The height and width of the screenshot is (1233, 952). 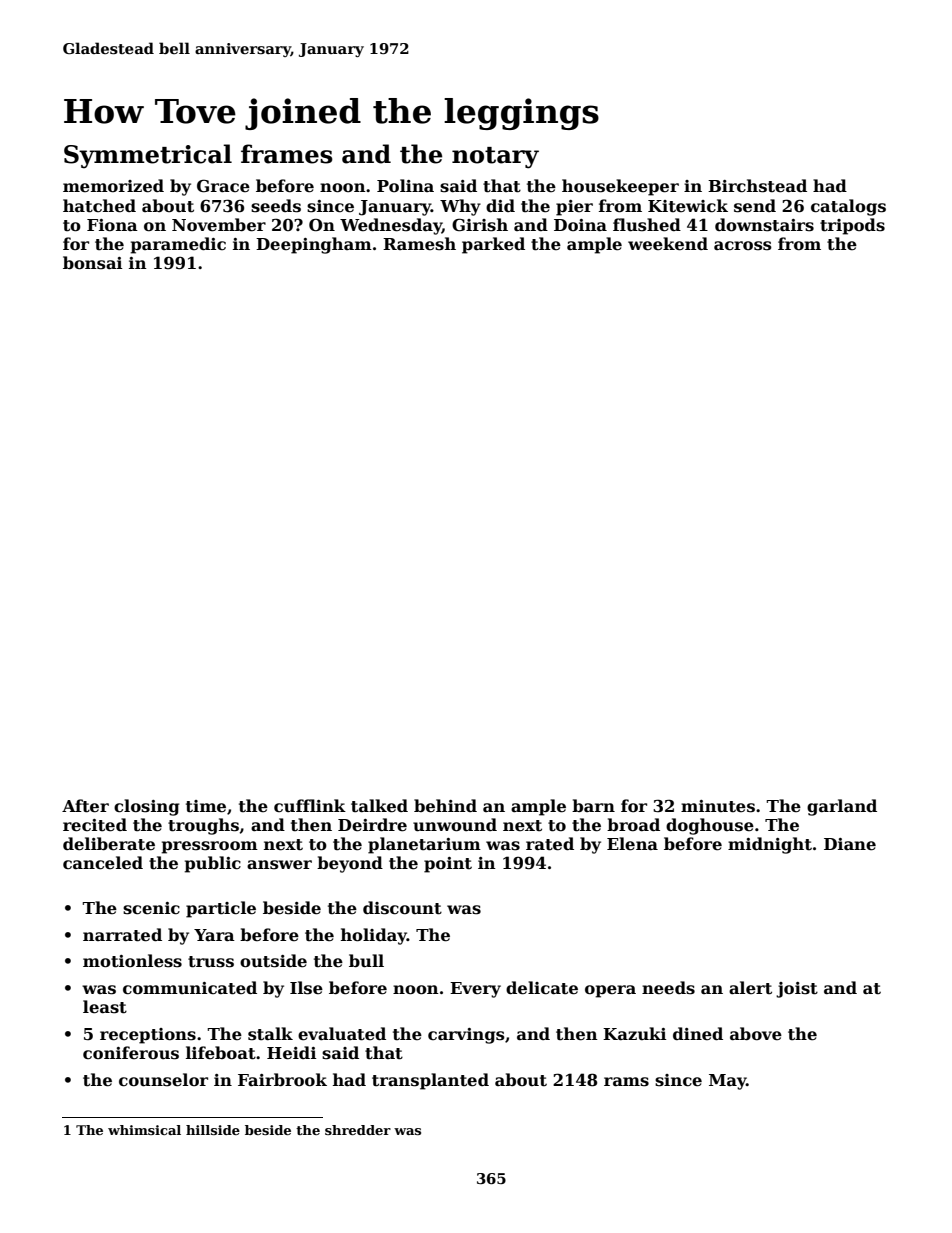 What do you see at coordinates (593, 805) in the screenshot?
I see `barn` at bounding box center [593, 805].
